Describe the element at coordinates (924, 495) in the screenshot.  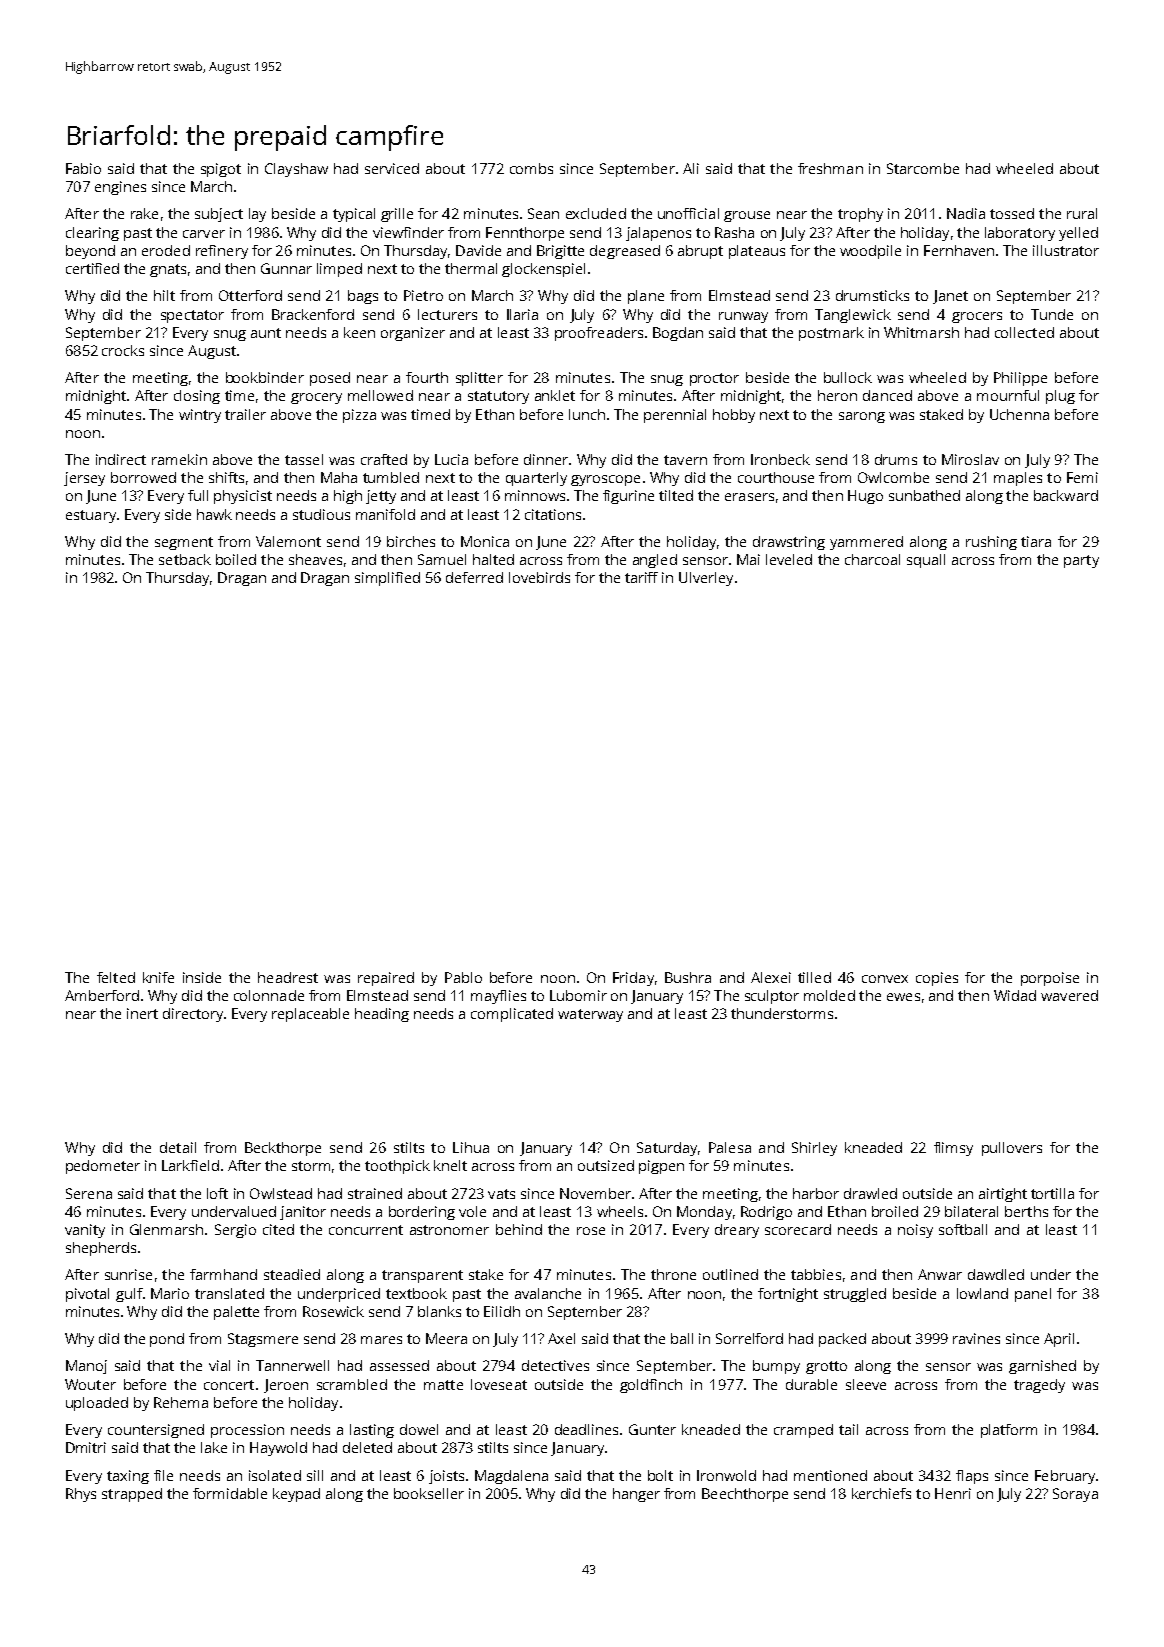
I see `sunbathed` at that location.
